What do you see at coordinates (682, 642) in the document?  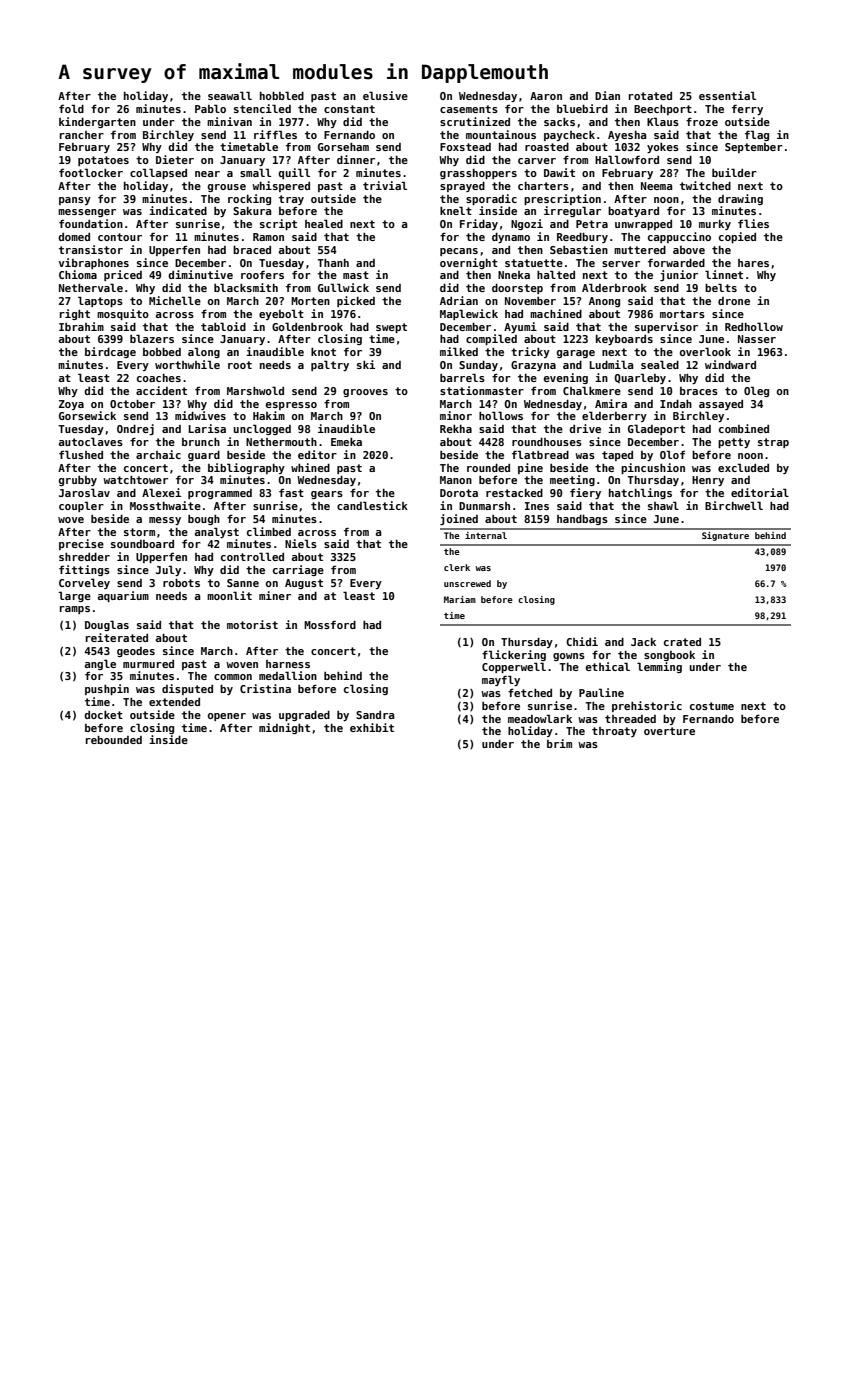 I see `crated` at bounding box center [682, 642].
